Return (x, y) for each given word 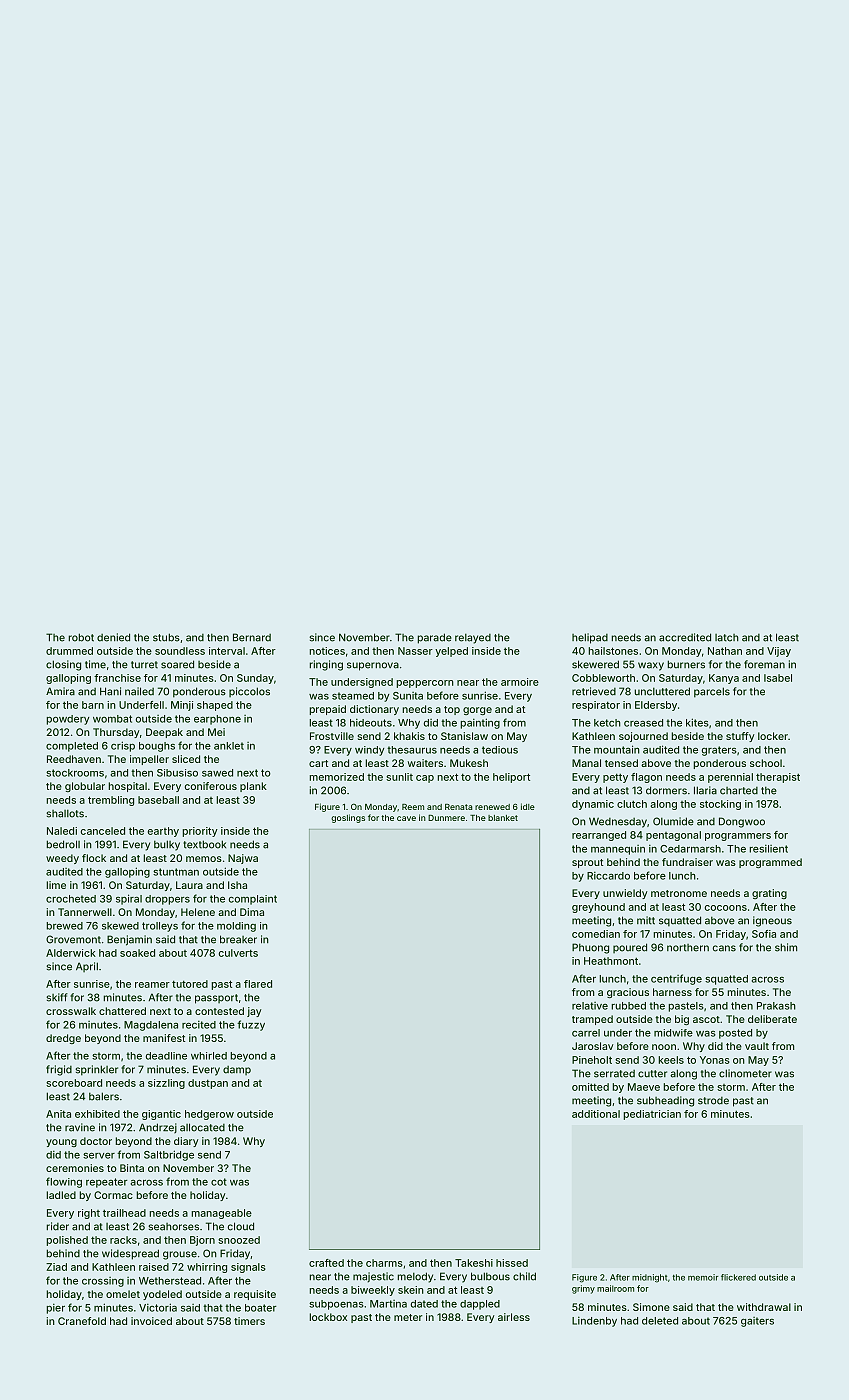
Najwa (243, 859)
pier (56, 1309)
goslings (348, 818)
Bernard (252, 637)
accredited (685, 637)
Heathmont (611, 961)
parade (435, 638)
